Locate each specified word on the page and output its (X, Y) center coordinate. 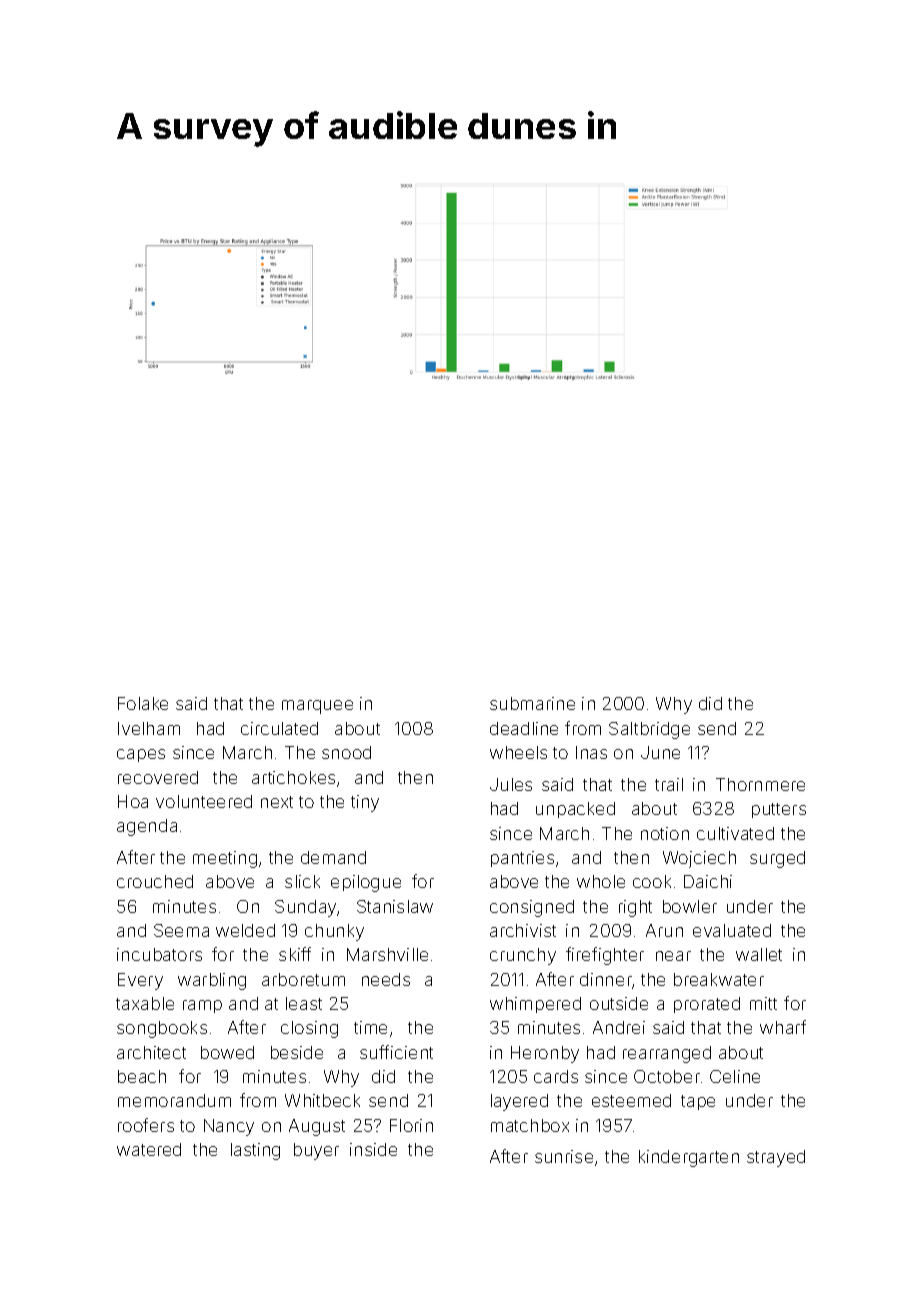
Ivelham (149, 728)
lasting (255, 1151)
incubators (159, 954)
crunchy (523, 956)
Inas (591, 752)
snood (346, 752)
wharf (783, 1027)
